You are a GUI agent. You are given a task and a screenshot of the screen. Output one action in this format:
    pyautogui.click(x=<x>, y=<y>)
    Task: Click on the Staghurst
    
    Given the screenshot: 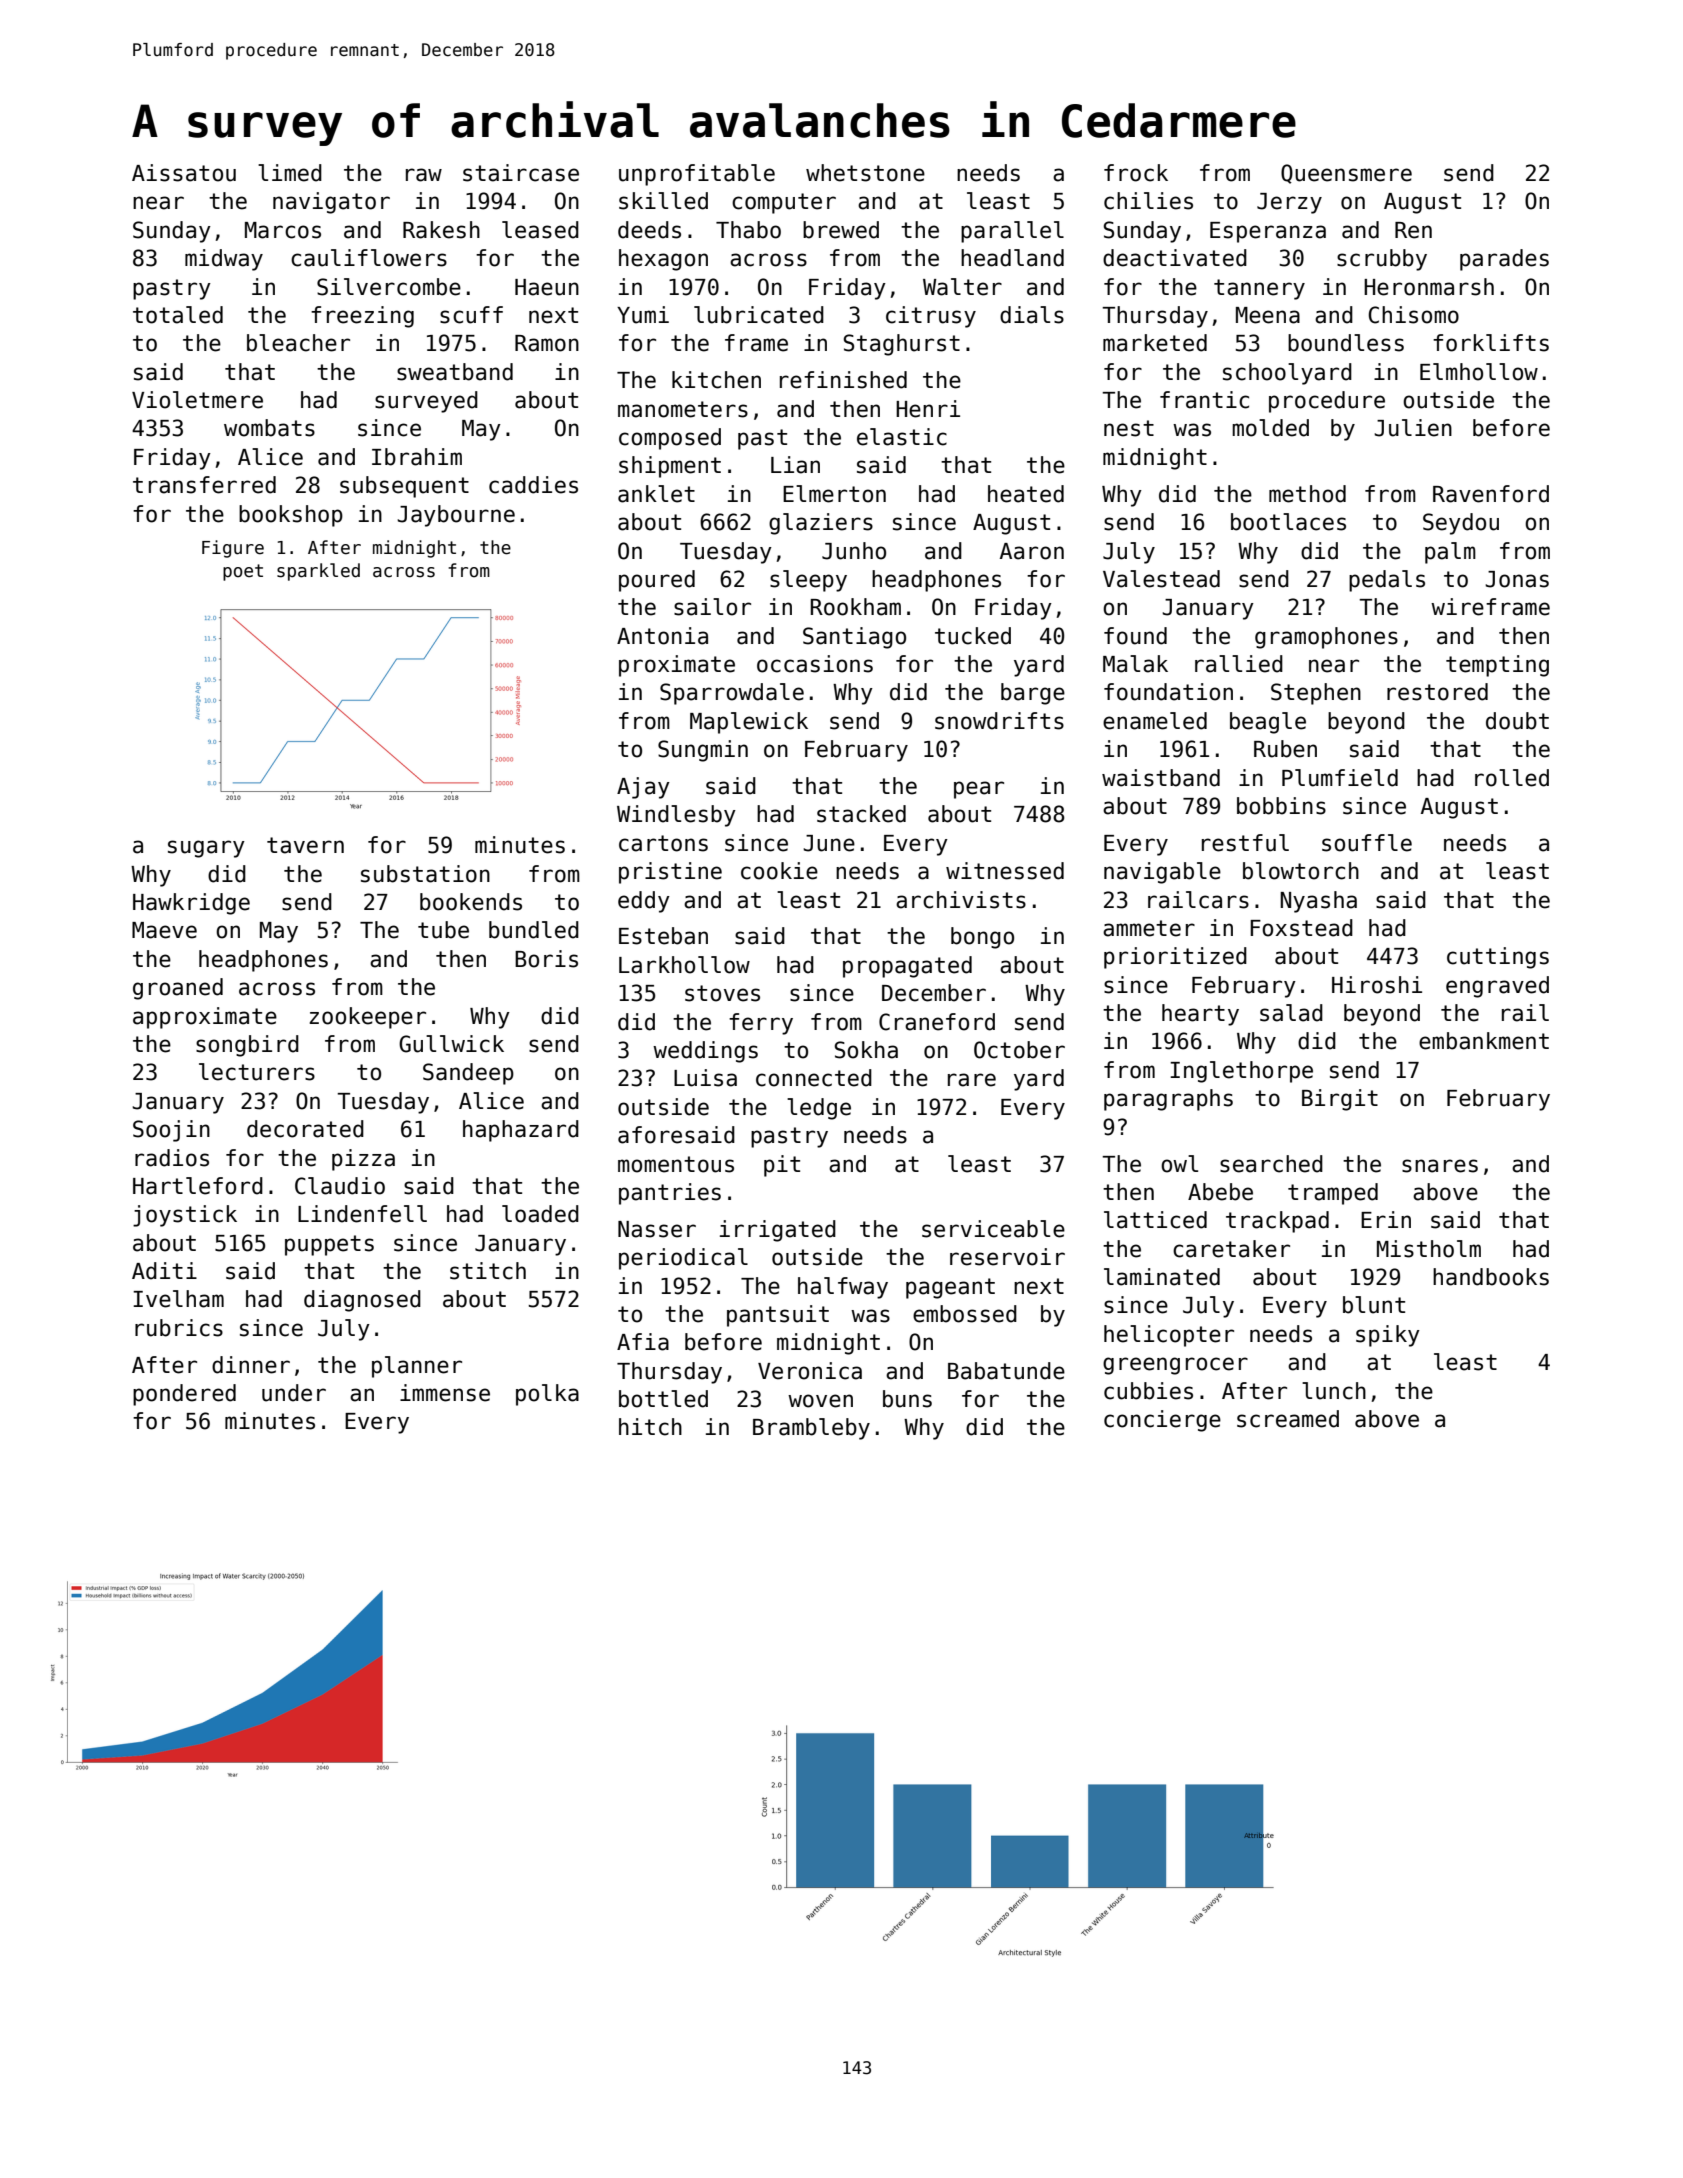 What is the action you would take?
    pyautogui.click(x=902, y=345)
